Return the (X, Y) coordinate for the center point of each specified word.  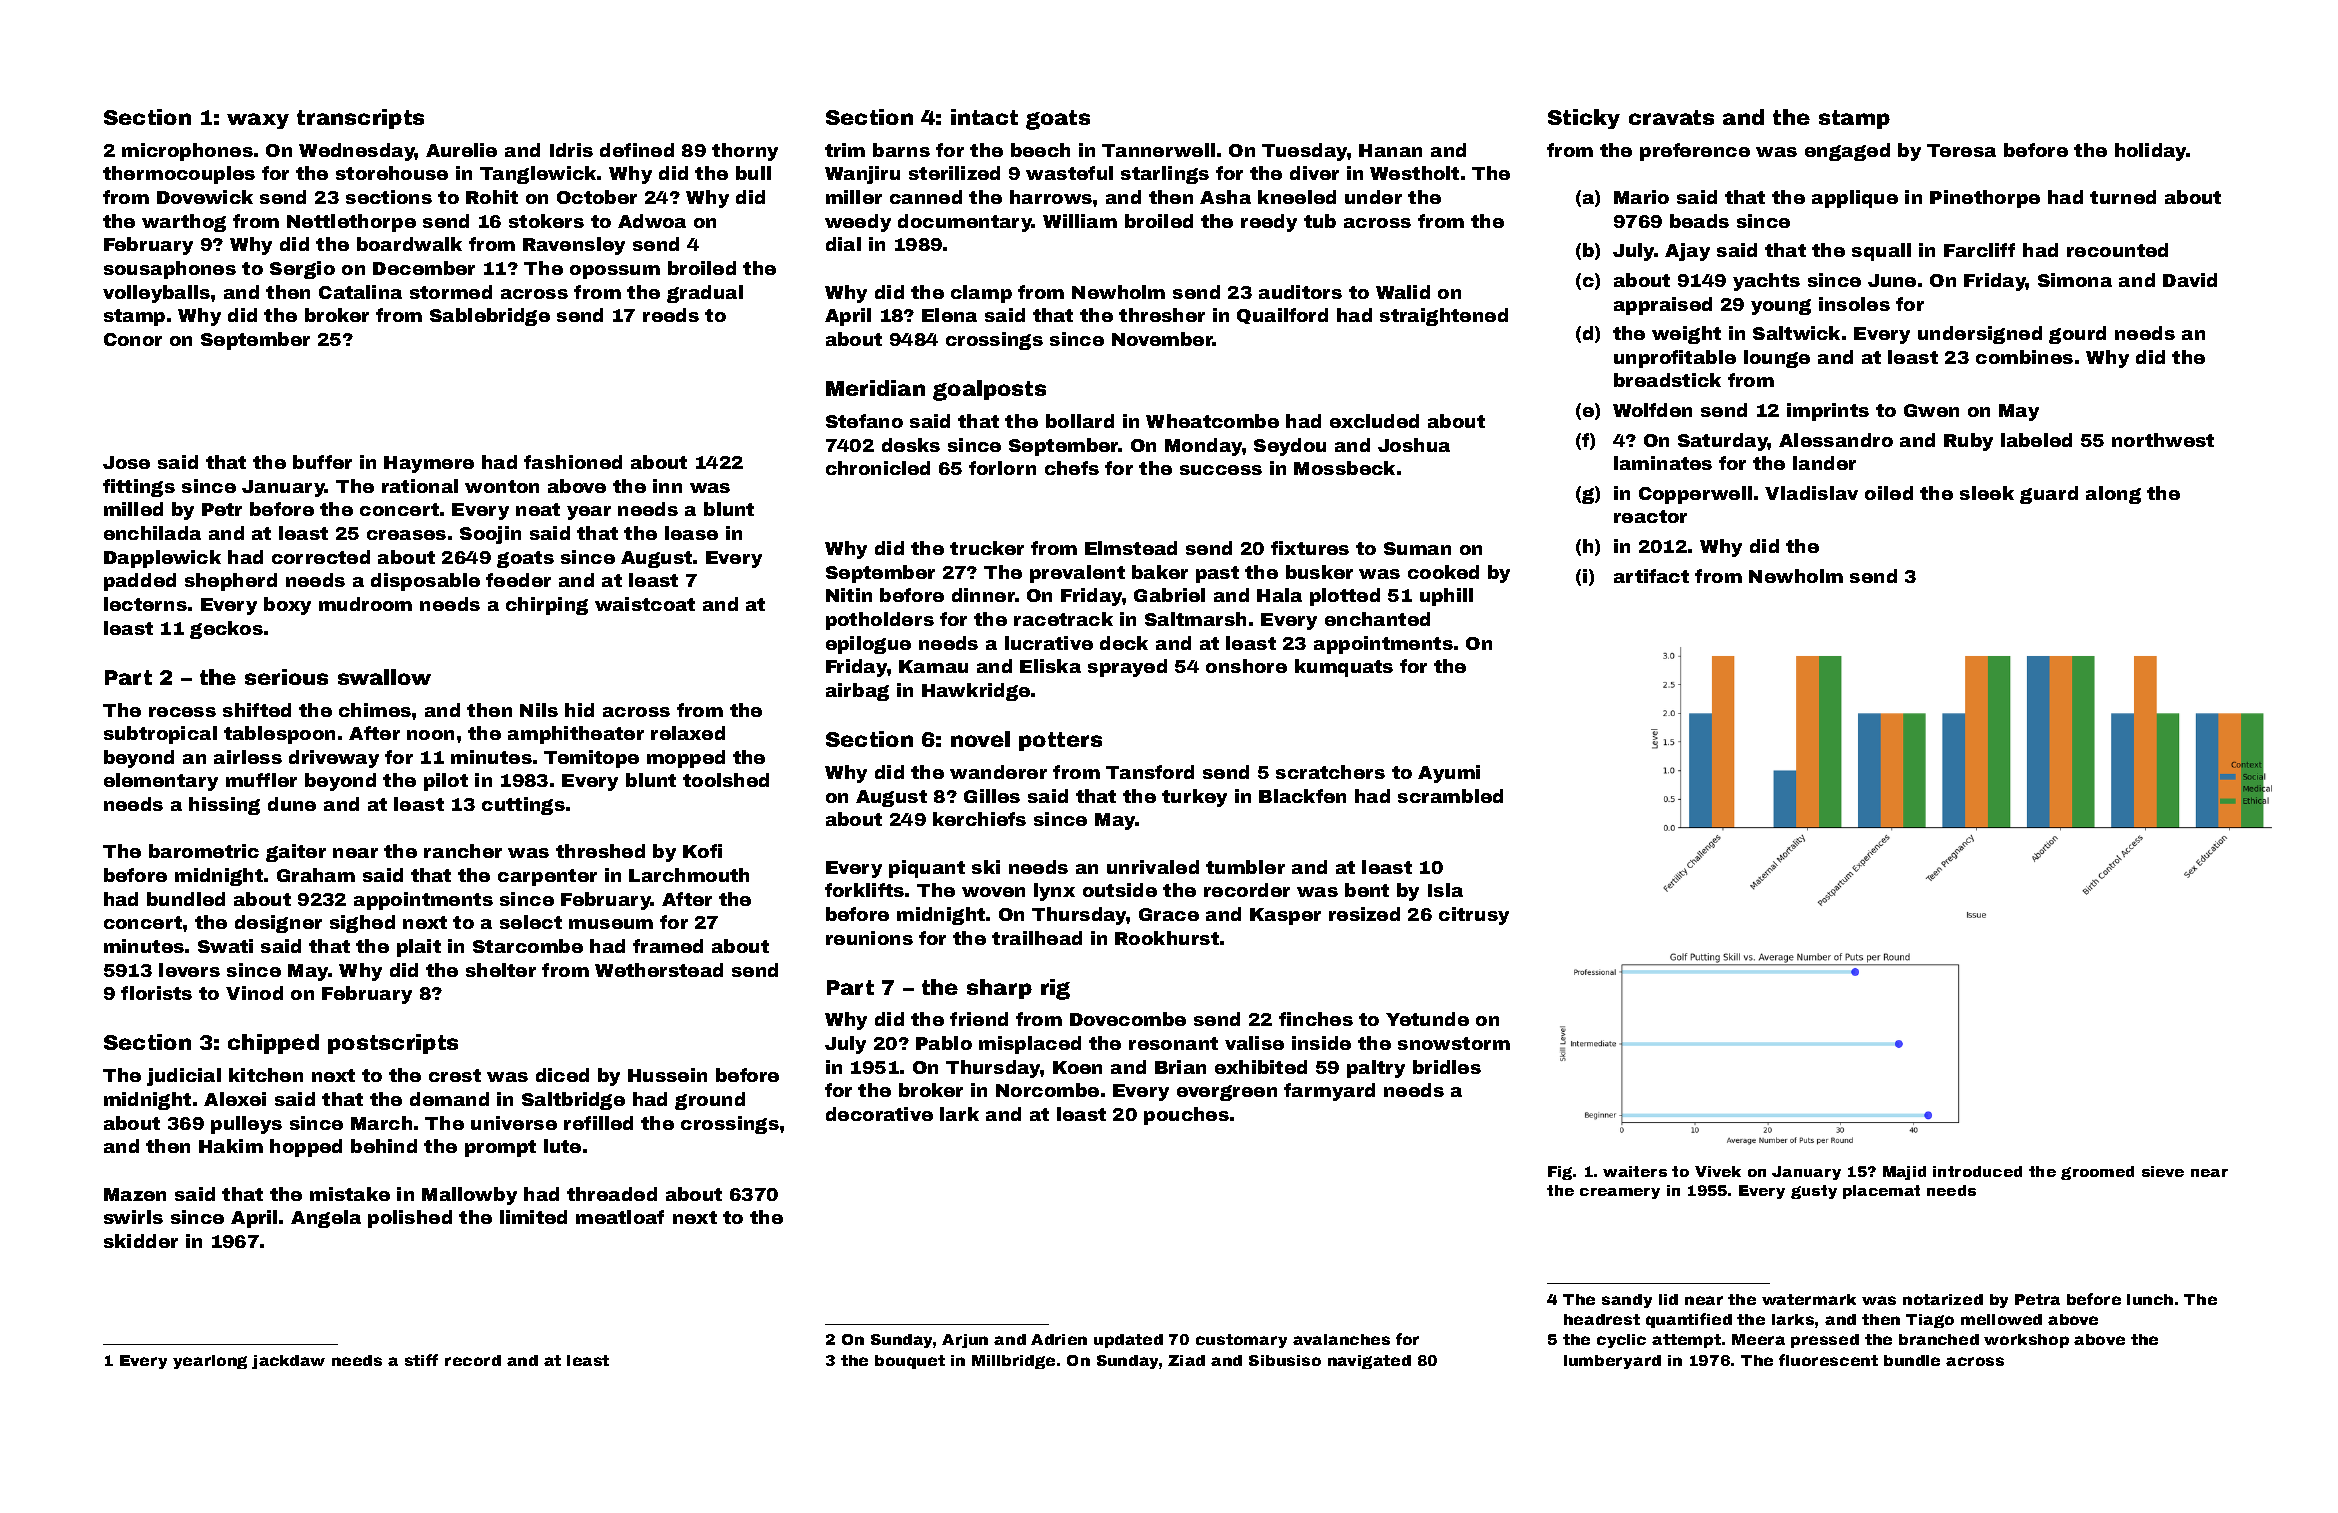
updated (1128, 1341)
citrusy (1474, 916)
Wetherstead (659, 970)
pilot (446, 782)
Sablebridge (490, 317)
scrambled (1450, 796)
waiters (1635, 1171)
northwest (2163, 440)
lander (1824, 463)
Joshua (1414, 445)
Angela (326, 1219)
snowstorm (1454, 1043)
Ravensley (574, 246)
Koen (1077, 1067)
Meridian (875, 388)
